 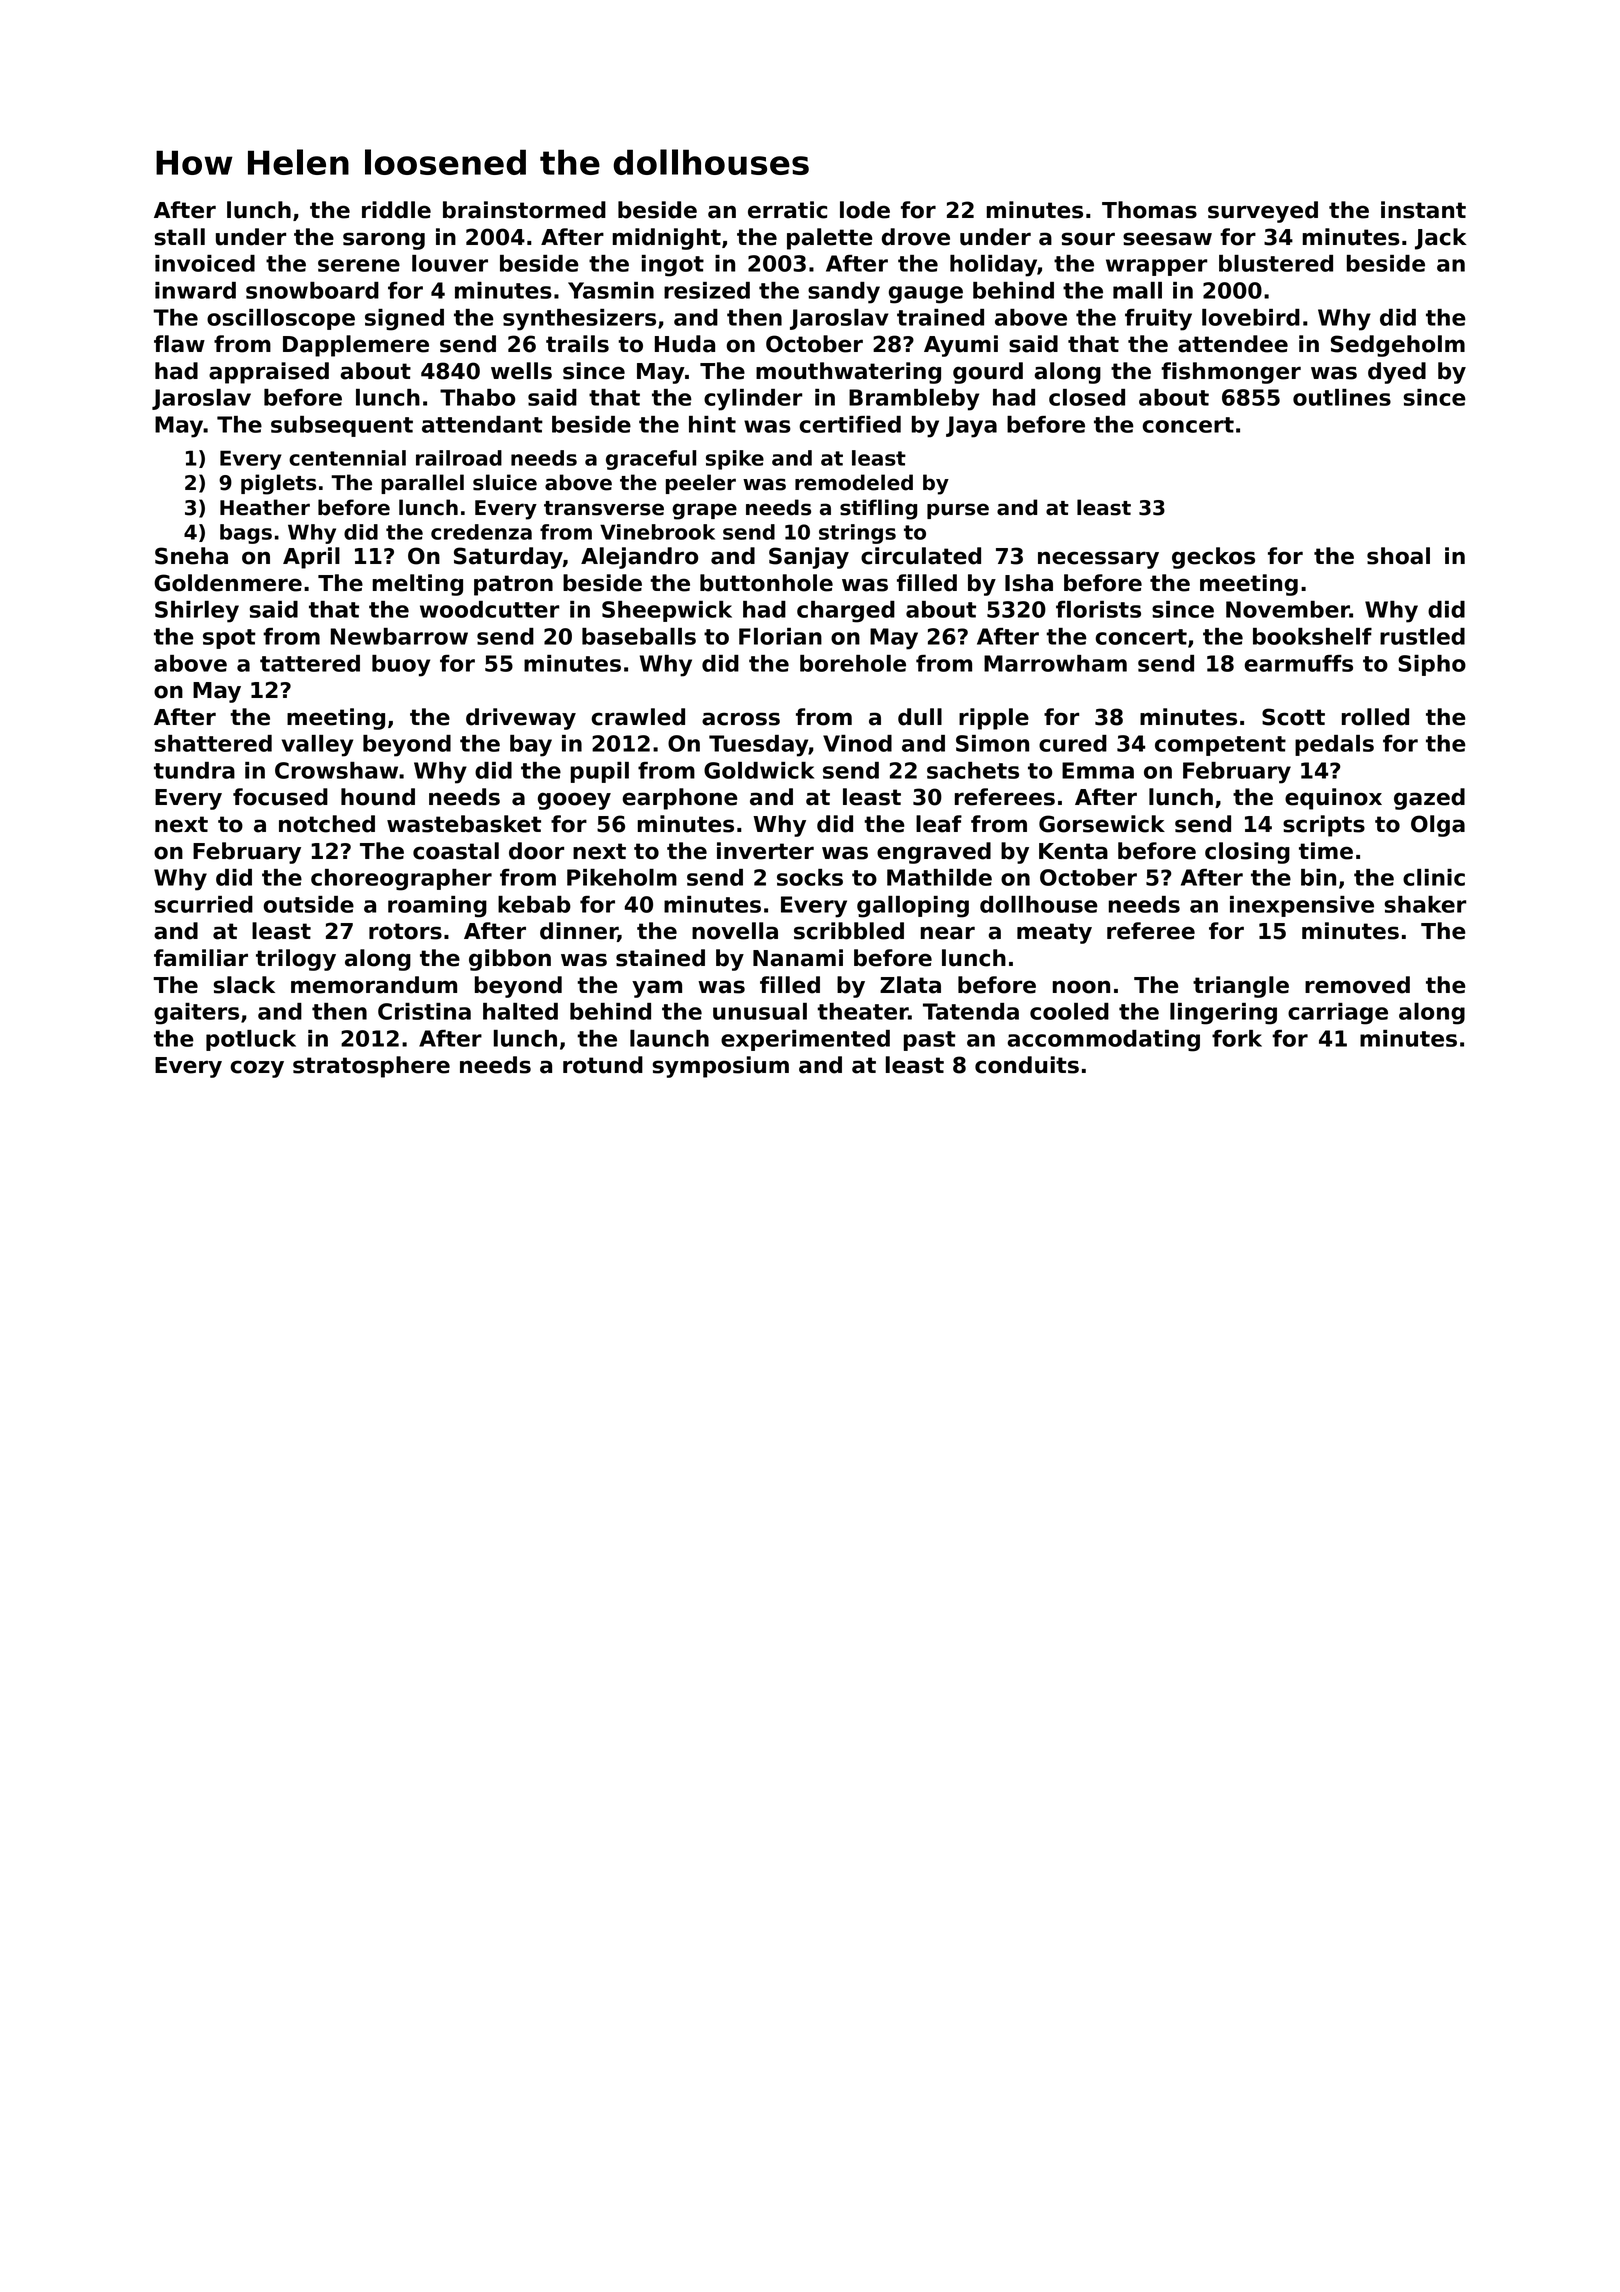 I want to click on earmuffs, so click(x=1298, y=663).
